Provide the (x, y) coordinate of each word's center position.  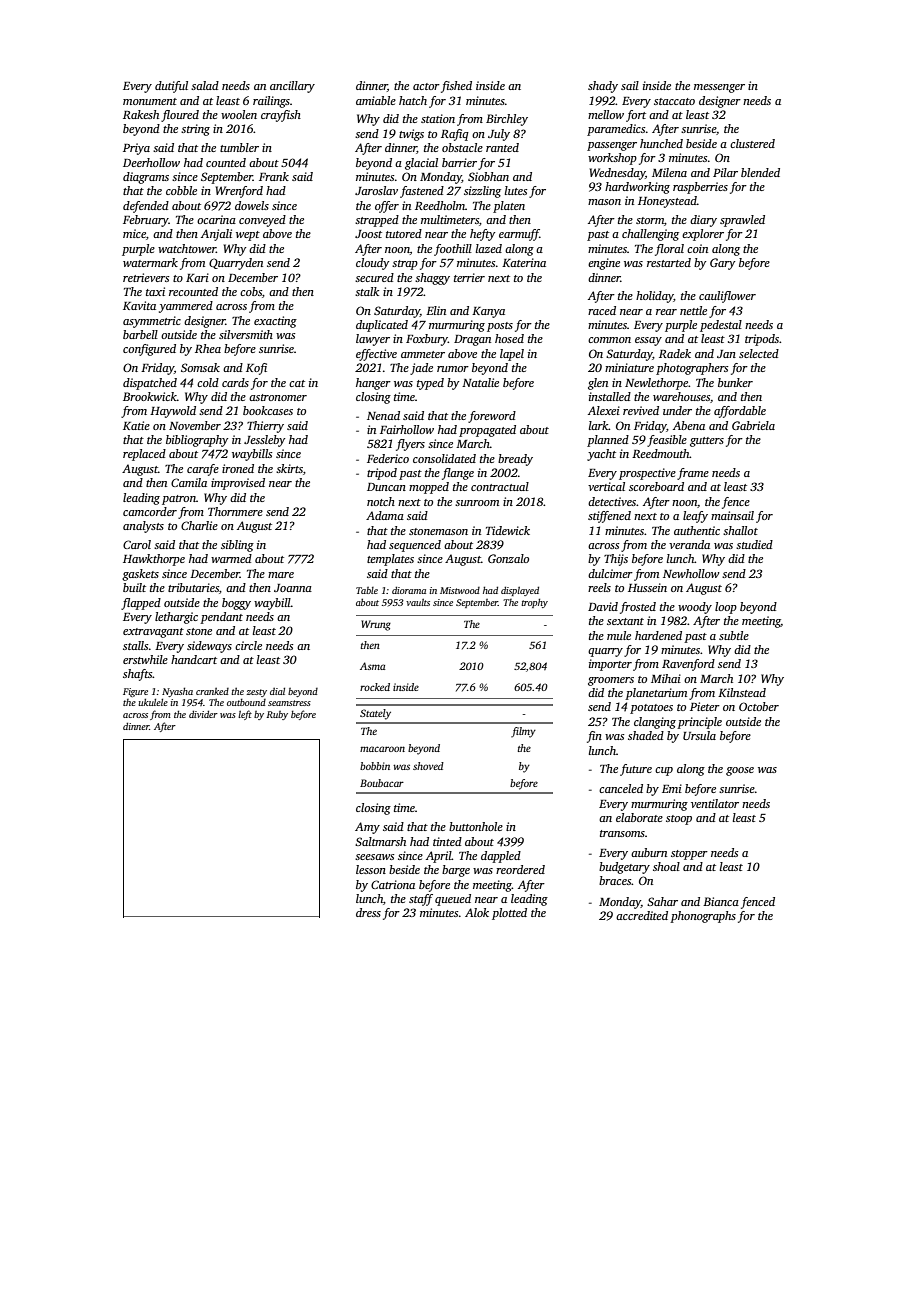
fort (636, 116)
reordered (520, 869)
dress (368, 912)
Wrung (376, 625)
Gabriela (753, 425)
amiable (376, 100)
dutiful (171, 87)
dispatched (150, 384)
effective (376, 355)
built (134, 587)
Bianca (721, 901)
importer (610, 665)
